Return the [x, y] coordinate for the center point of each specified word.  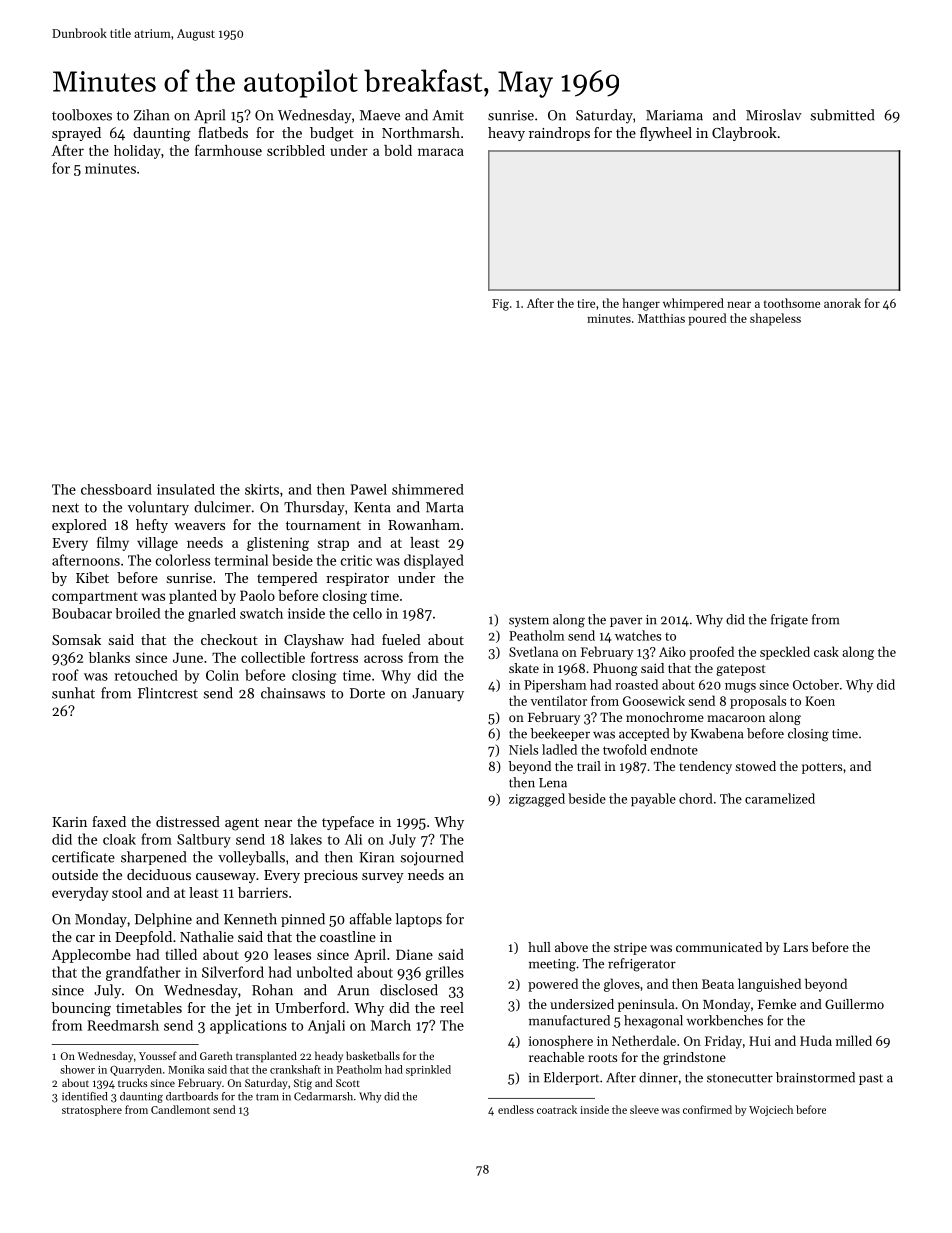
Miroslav [774, 115]
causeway [226, 878]
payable [653, 800]
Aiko [672, 651]
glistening [278, 544]
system [529, 621]
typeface [348, 823]
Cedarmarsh [323, 1096]
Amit [448, 115]
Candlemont [180, 1109]
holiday [137, 152]
